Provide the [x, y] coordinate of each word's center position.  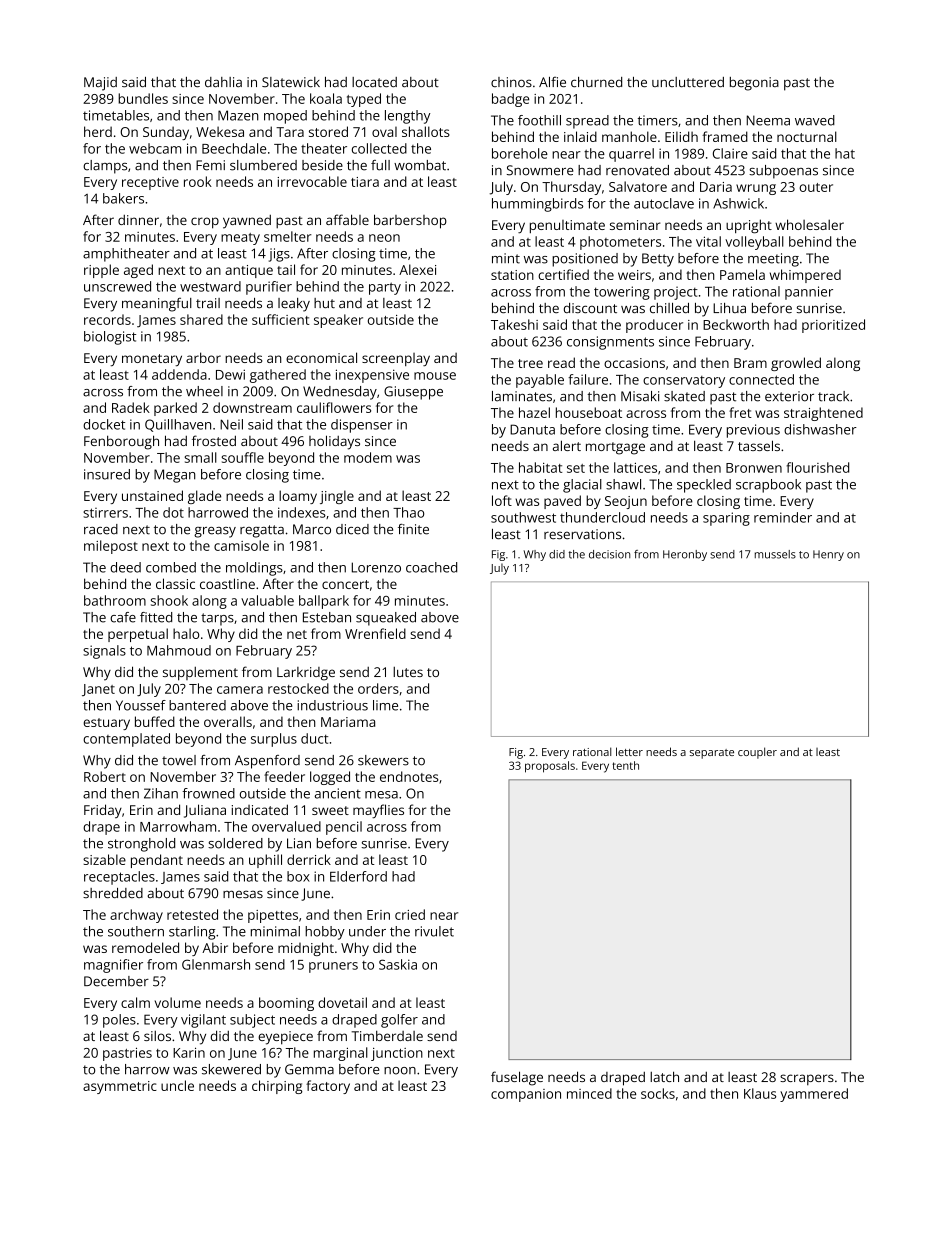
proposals [550, 767]
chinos [511, 82]
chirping [277, 1087]
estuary [106, 724]
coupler [757, 753]
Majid [100, 84]
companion [526, 1095]
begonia [754, 84]
